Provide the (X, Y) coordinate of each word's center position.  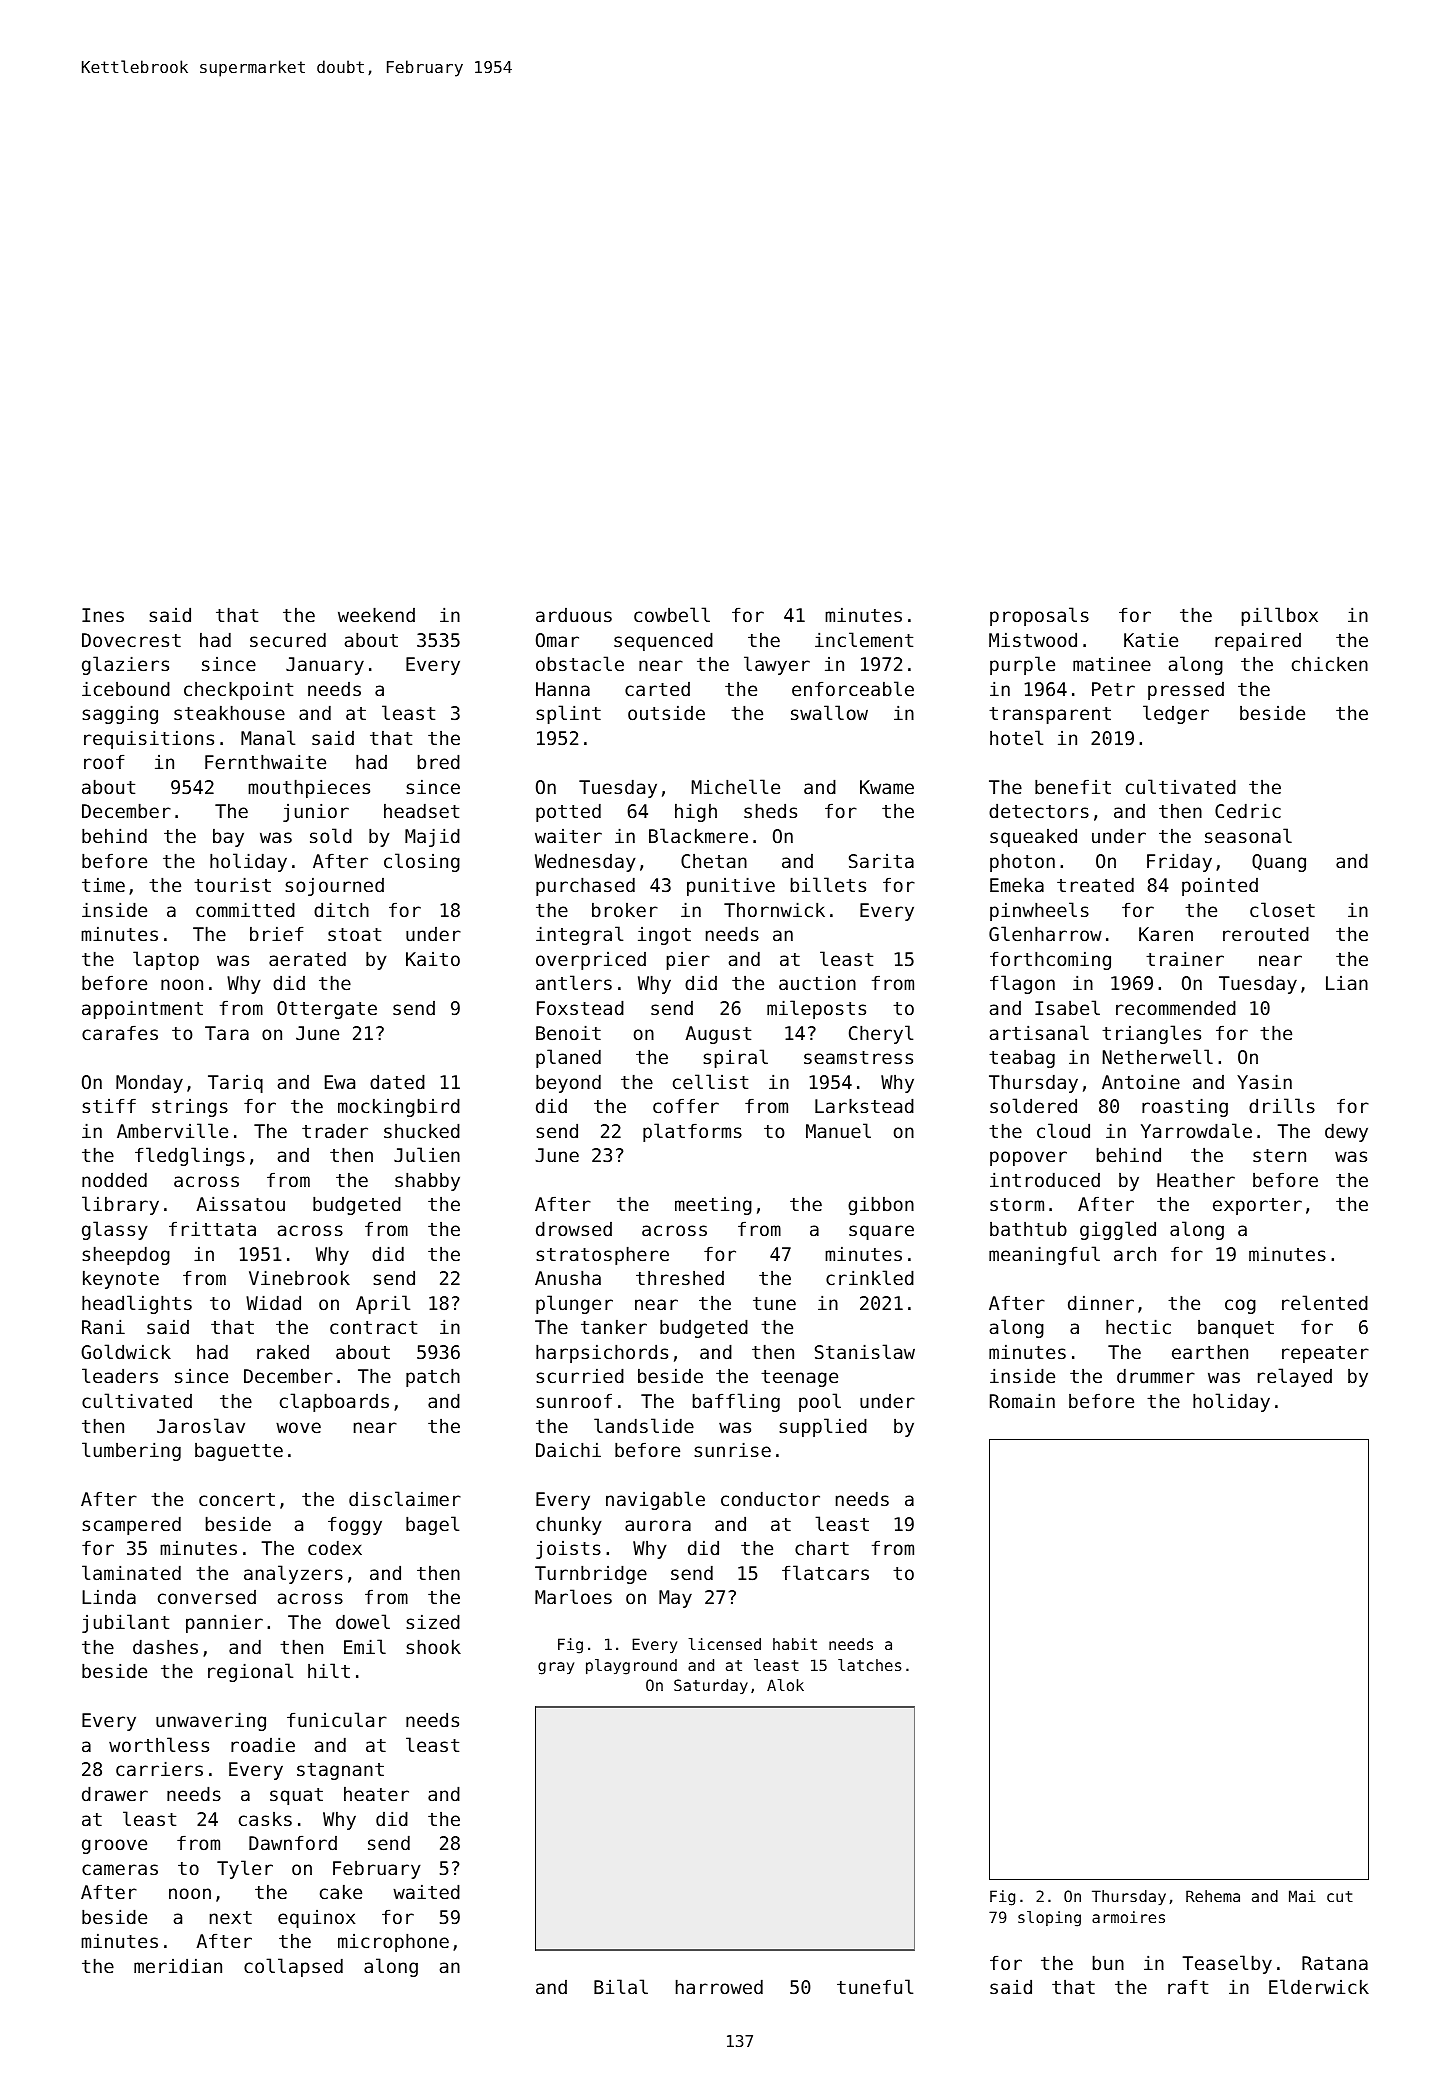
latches (870, 1665)
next (231, 1917)
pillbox (1279, 616)
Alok (785, 1685)
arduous (574, 615)
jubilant (125, 1623)
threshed (680, 1278)
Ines (103, 615)
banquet (1236, 1329)
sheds (770, 810)
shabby (427, 1181)
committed (245, 909)
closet (1282, 909)
